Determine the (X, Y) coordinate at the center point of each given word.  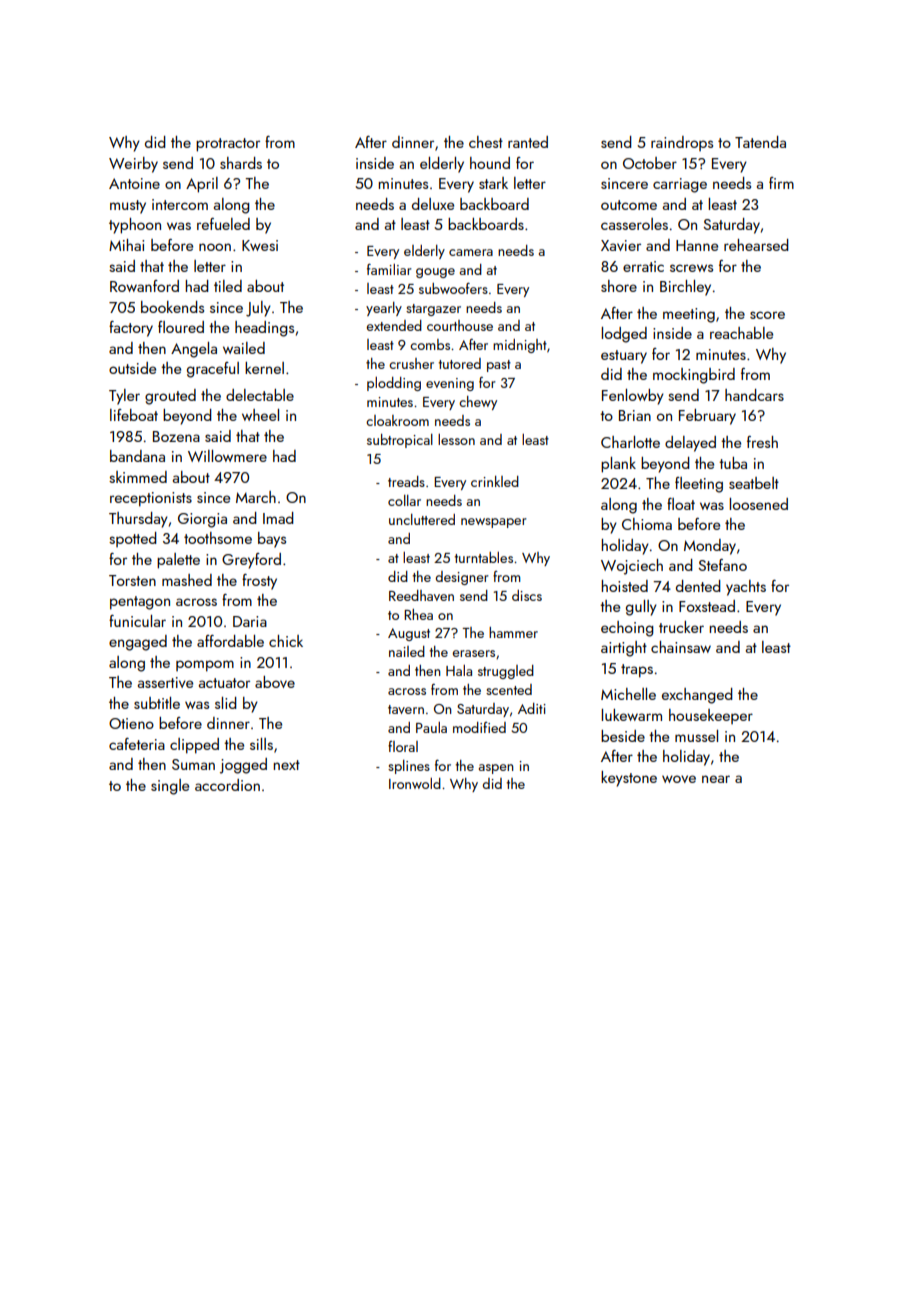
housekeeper (711, 716)
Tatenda (760, 142)
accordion (227, 785)
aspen (496, 769)
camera (471, 252)
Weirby (133, 165)
